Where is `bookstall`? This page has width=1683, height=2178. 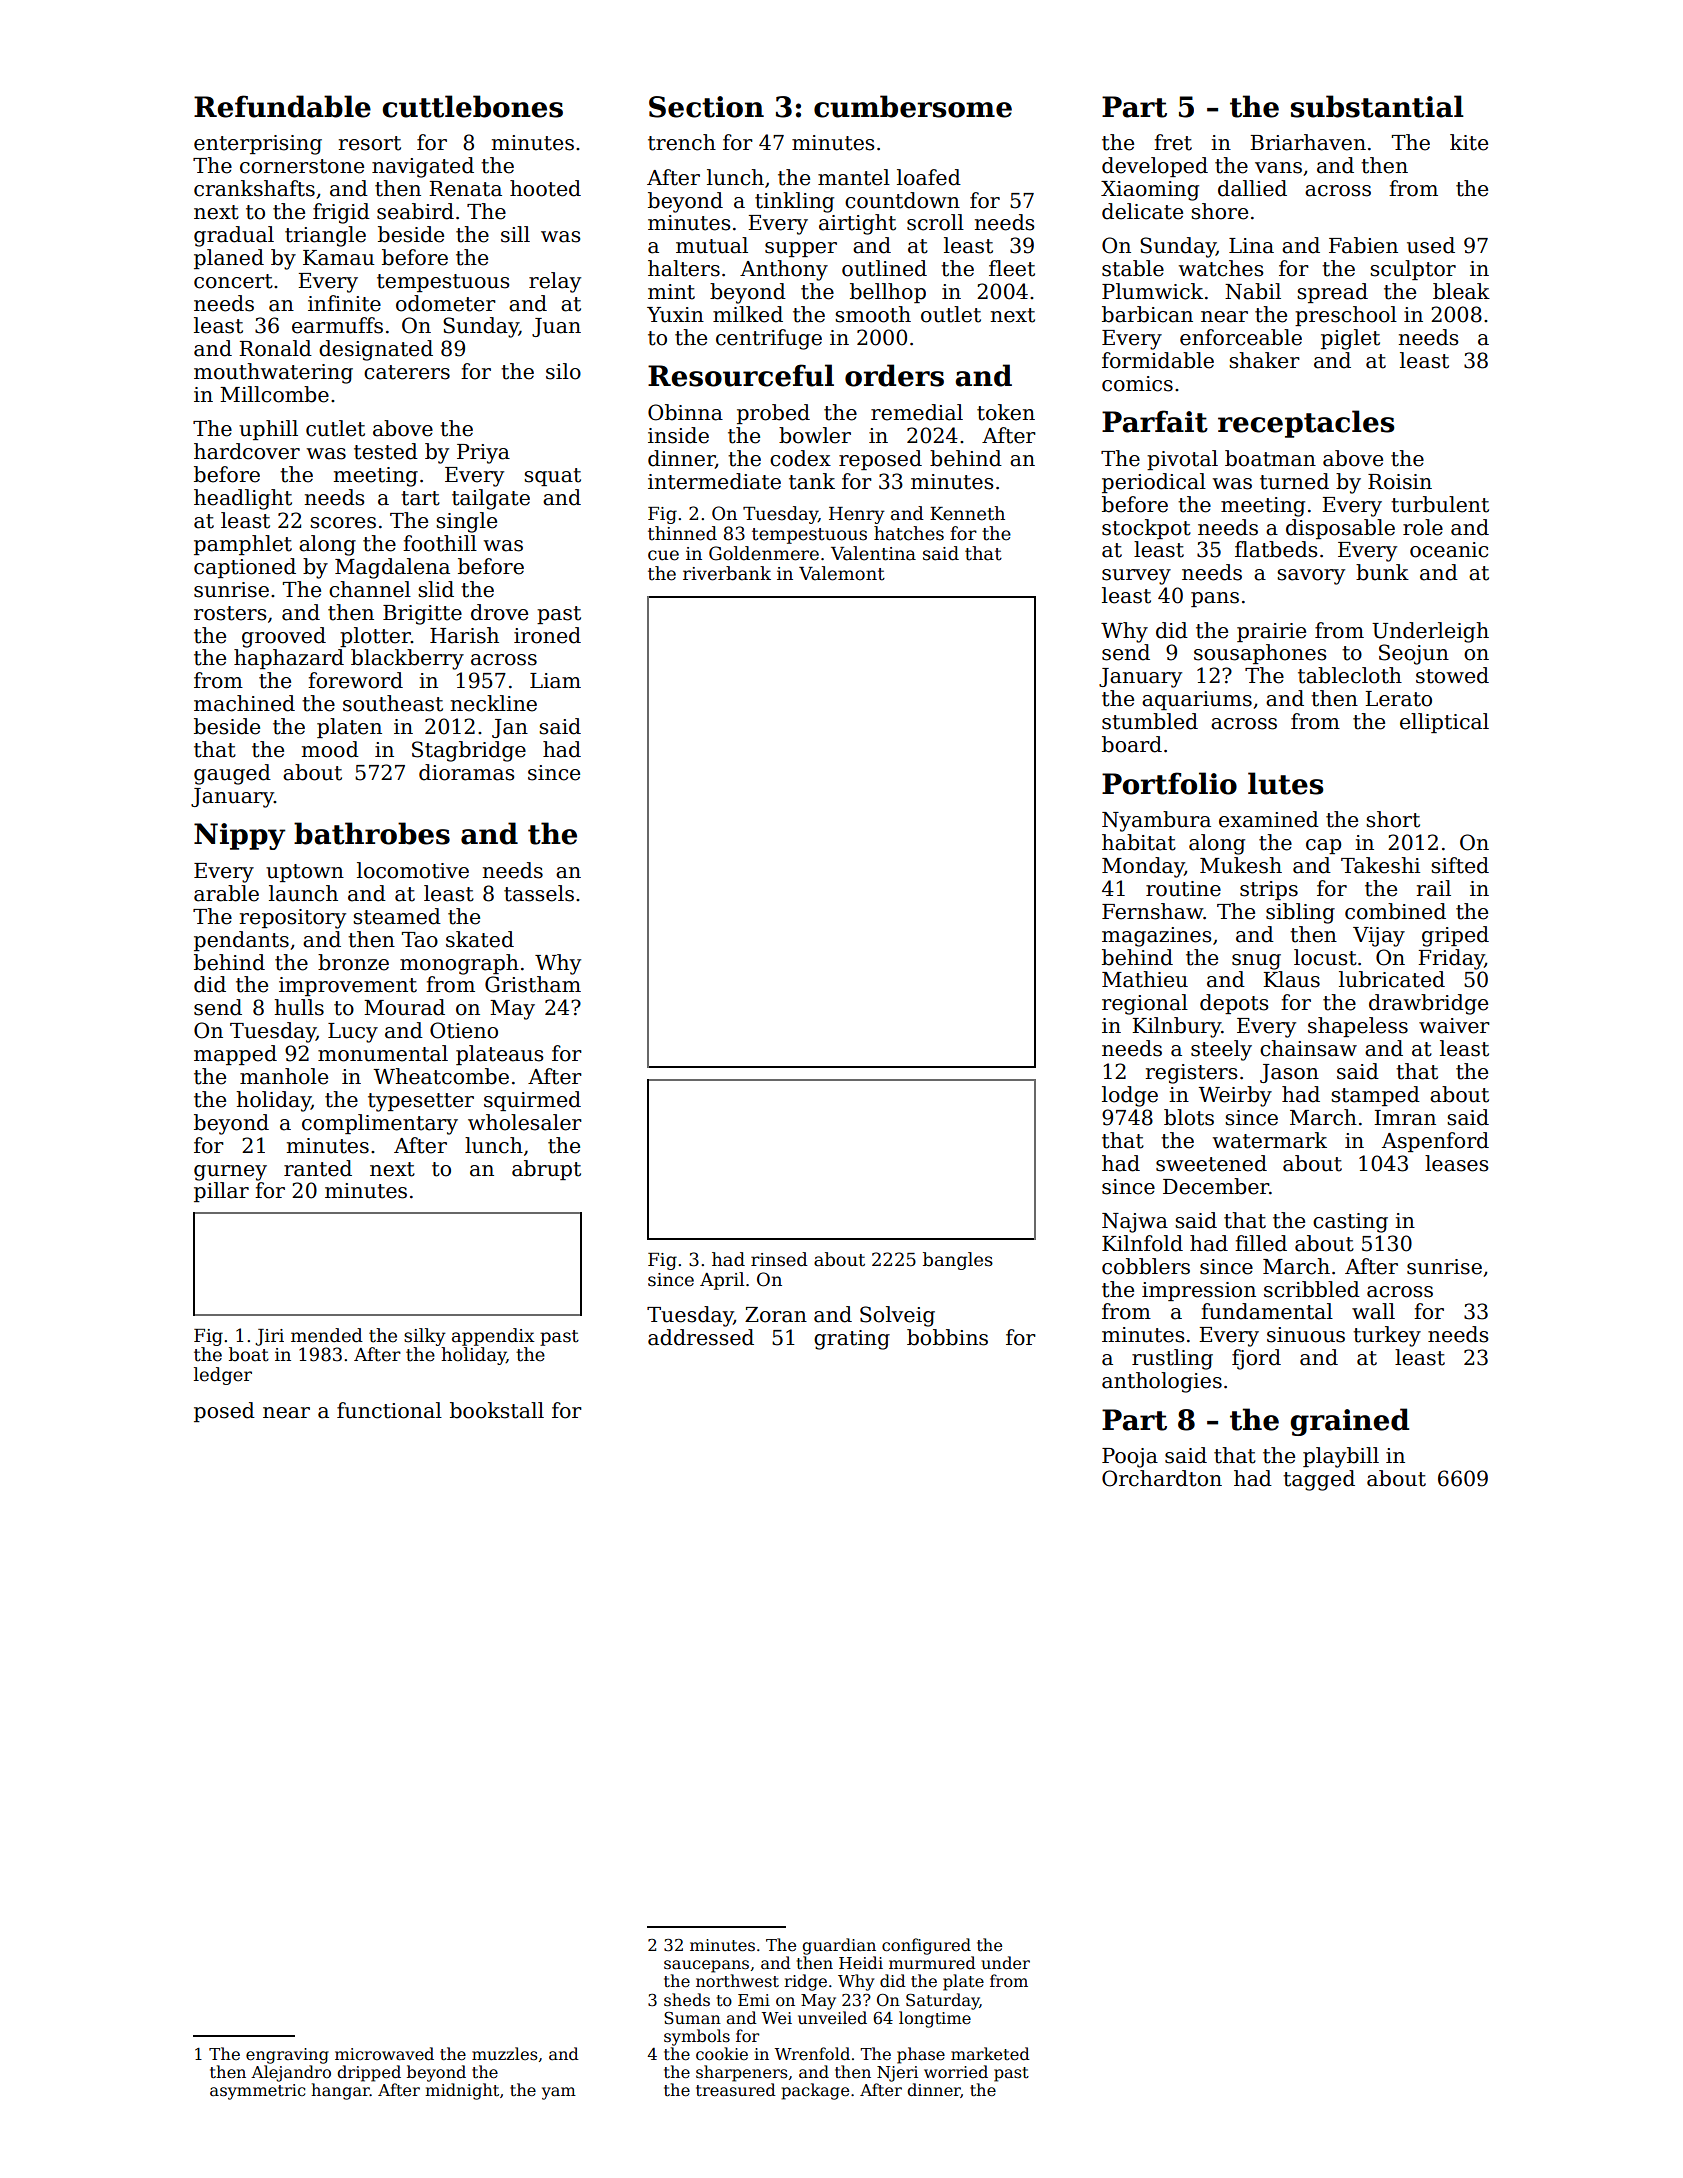
bookstall is located at coordinates (497, 1410).
